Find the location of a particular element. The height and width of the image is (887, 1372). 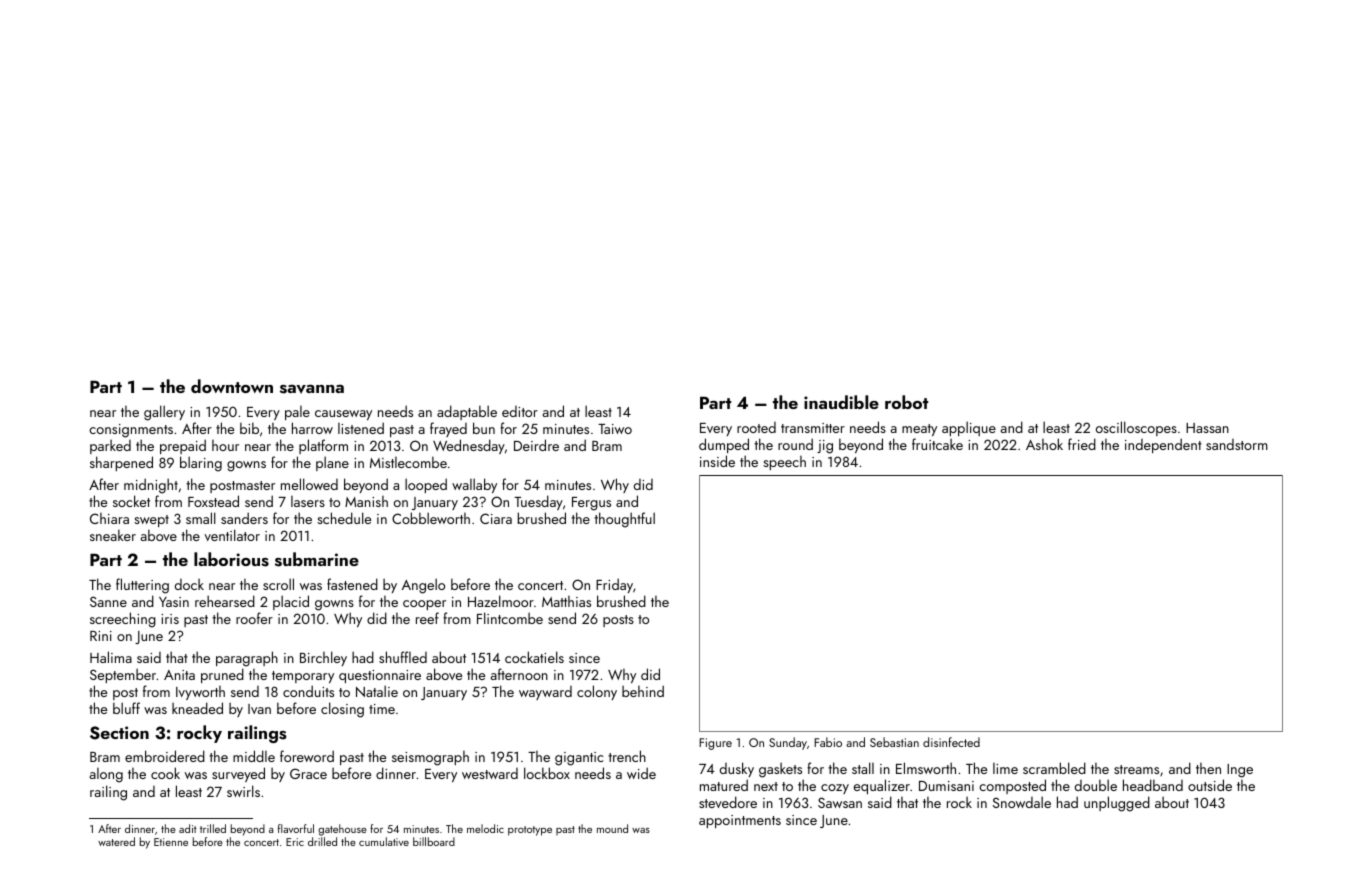

thoughtful is located at coordinates (624, 520).
